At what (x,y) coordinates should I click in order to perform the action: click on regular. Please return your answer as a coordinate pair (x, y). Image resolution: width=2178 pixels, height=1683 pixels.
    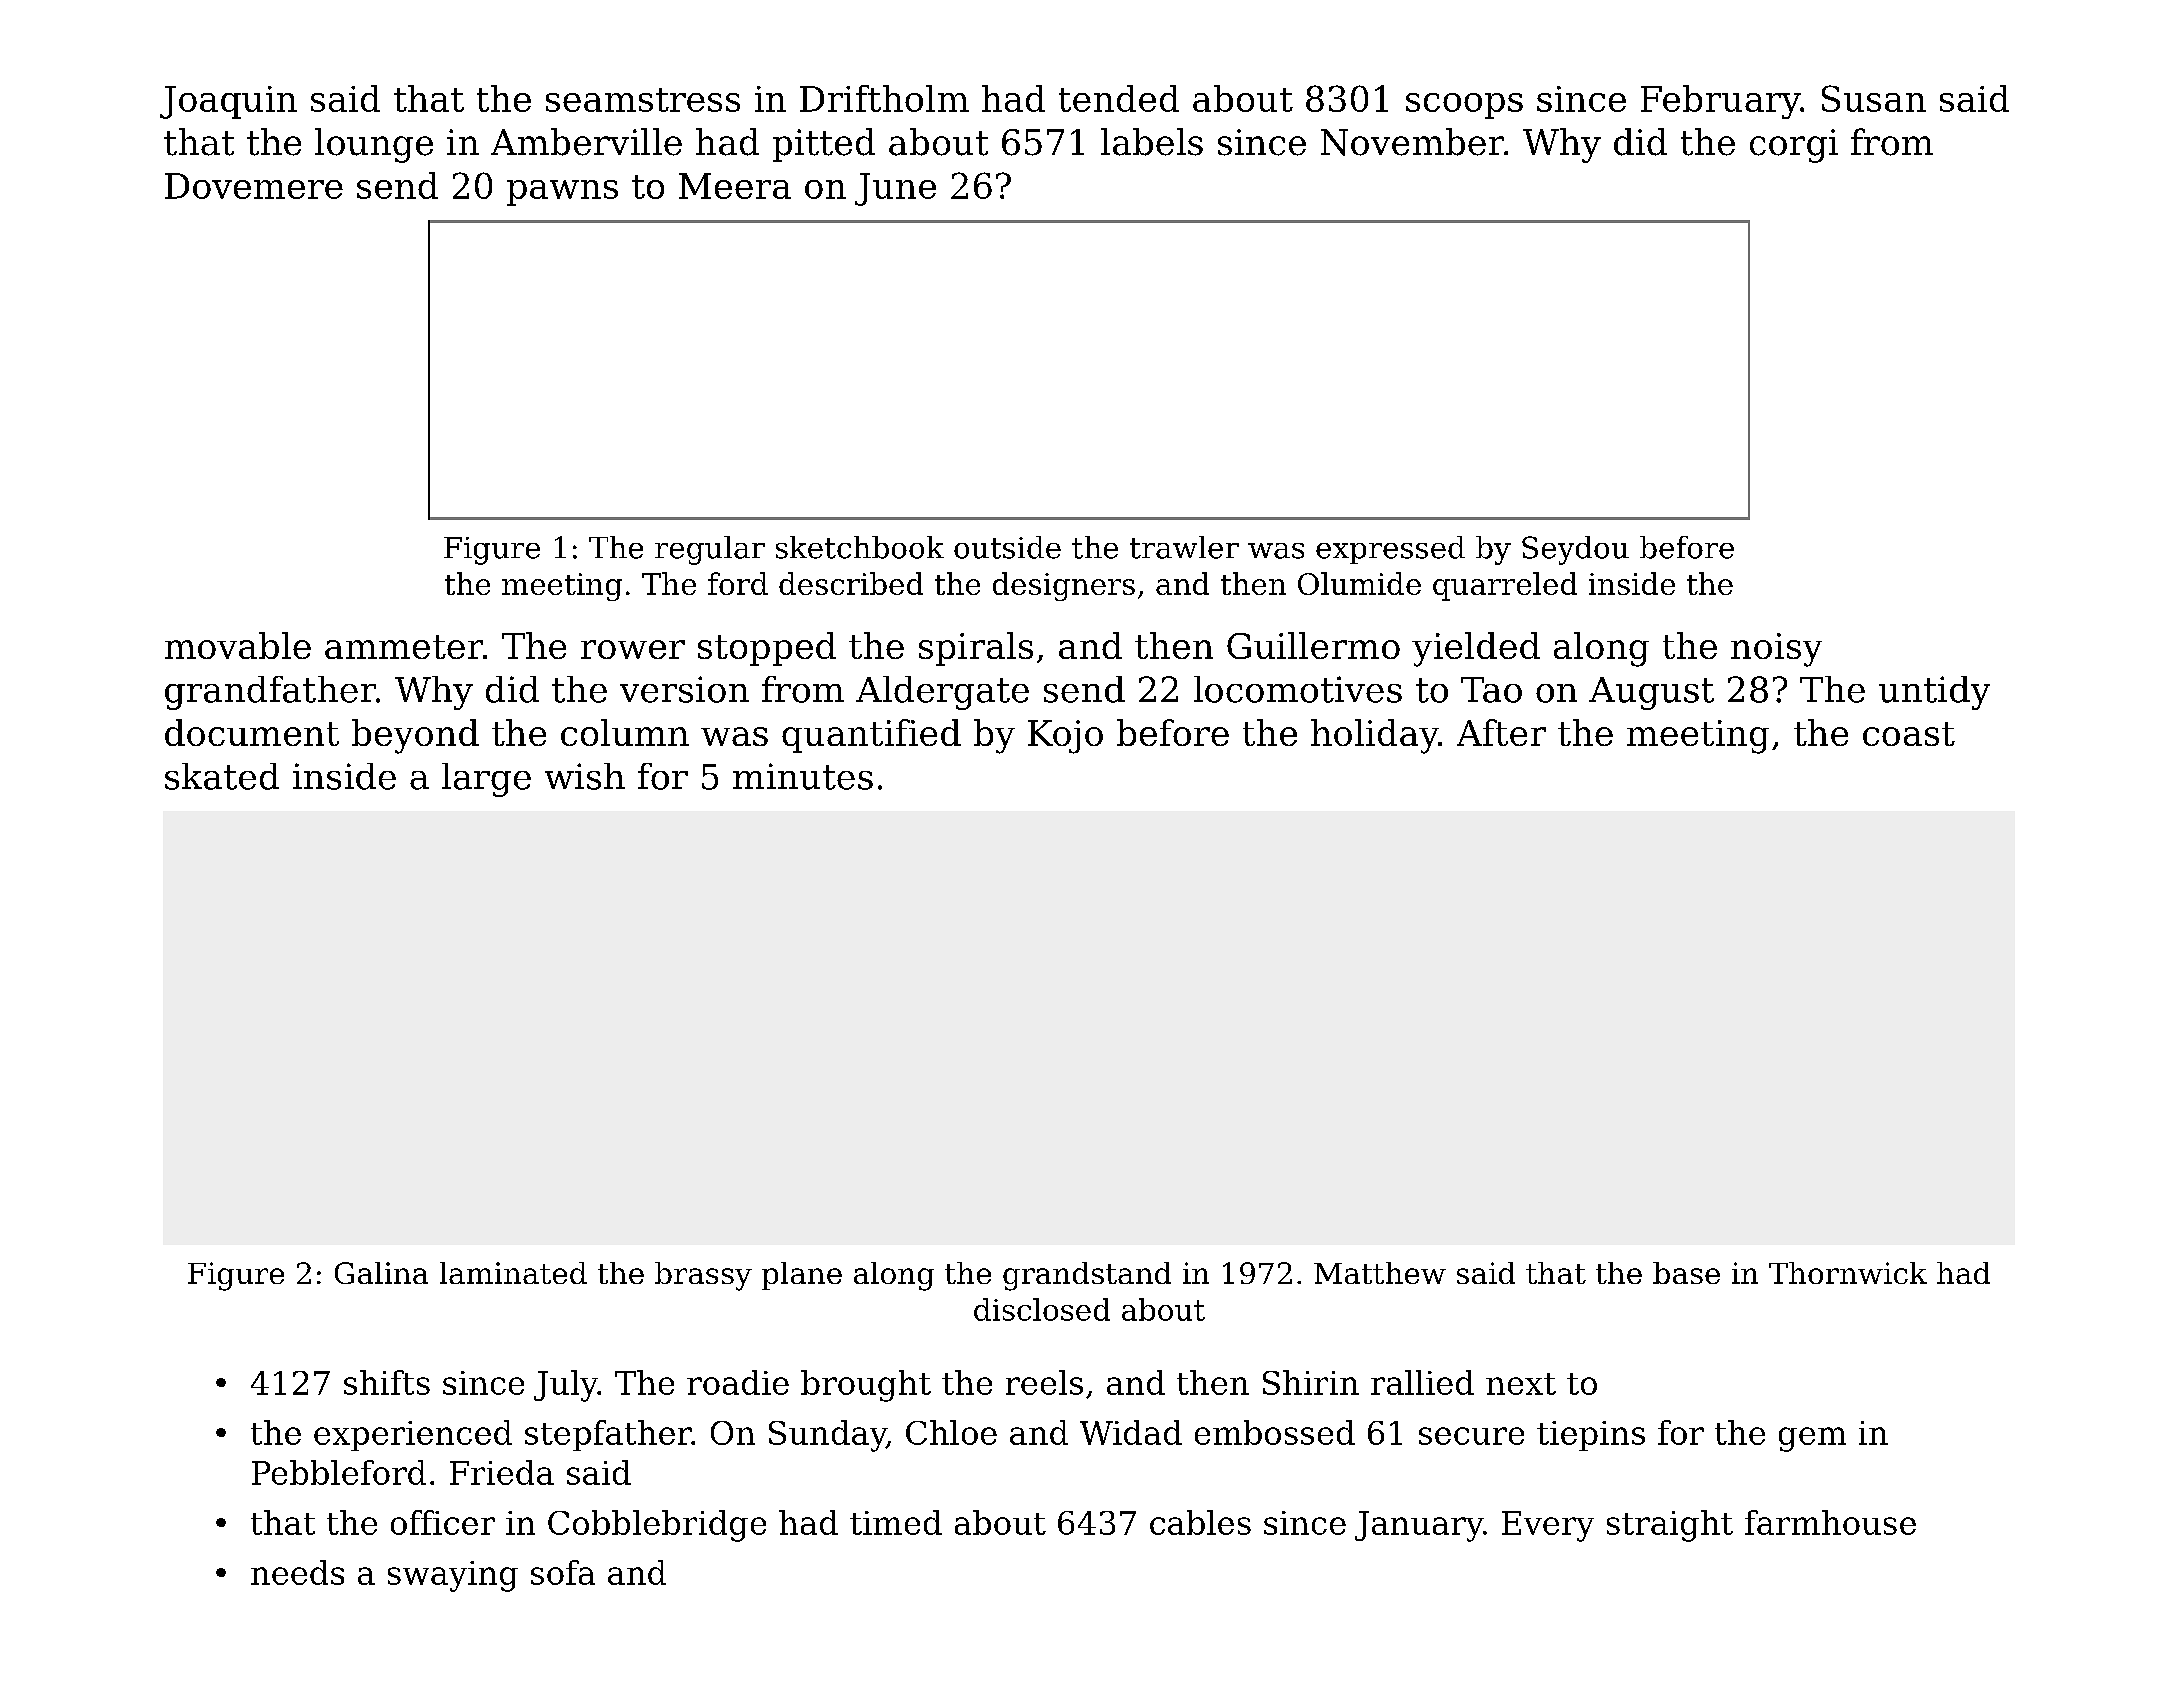
    Looking at the image, I should click on (710, 550).
